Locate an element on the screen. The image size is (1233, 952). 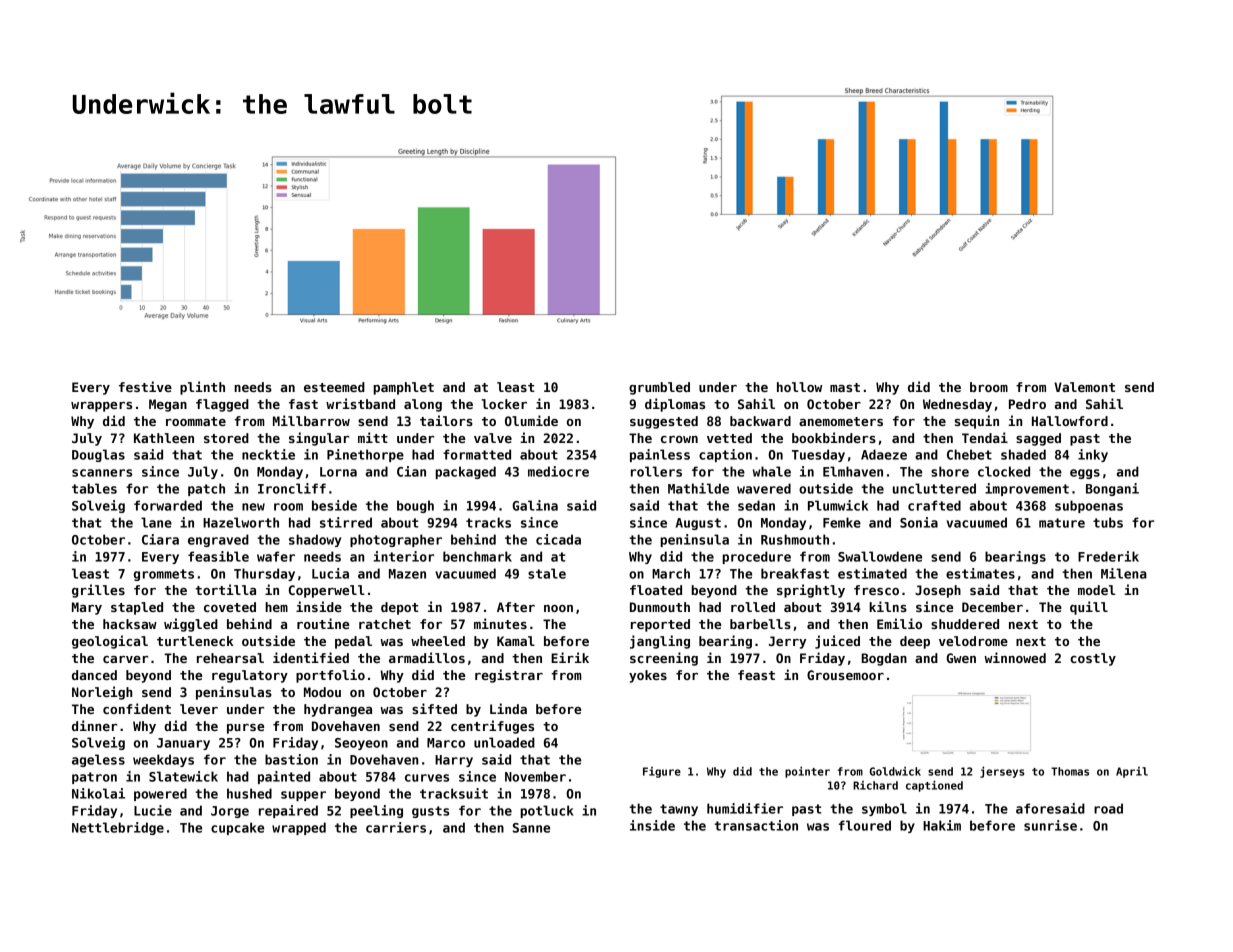
esteemed is located at coordinates (334, 387).
